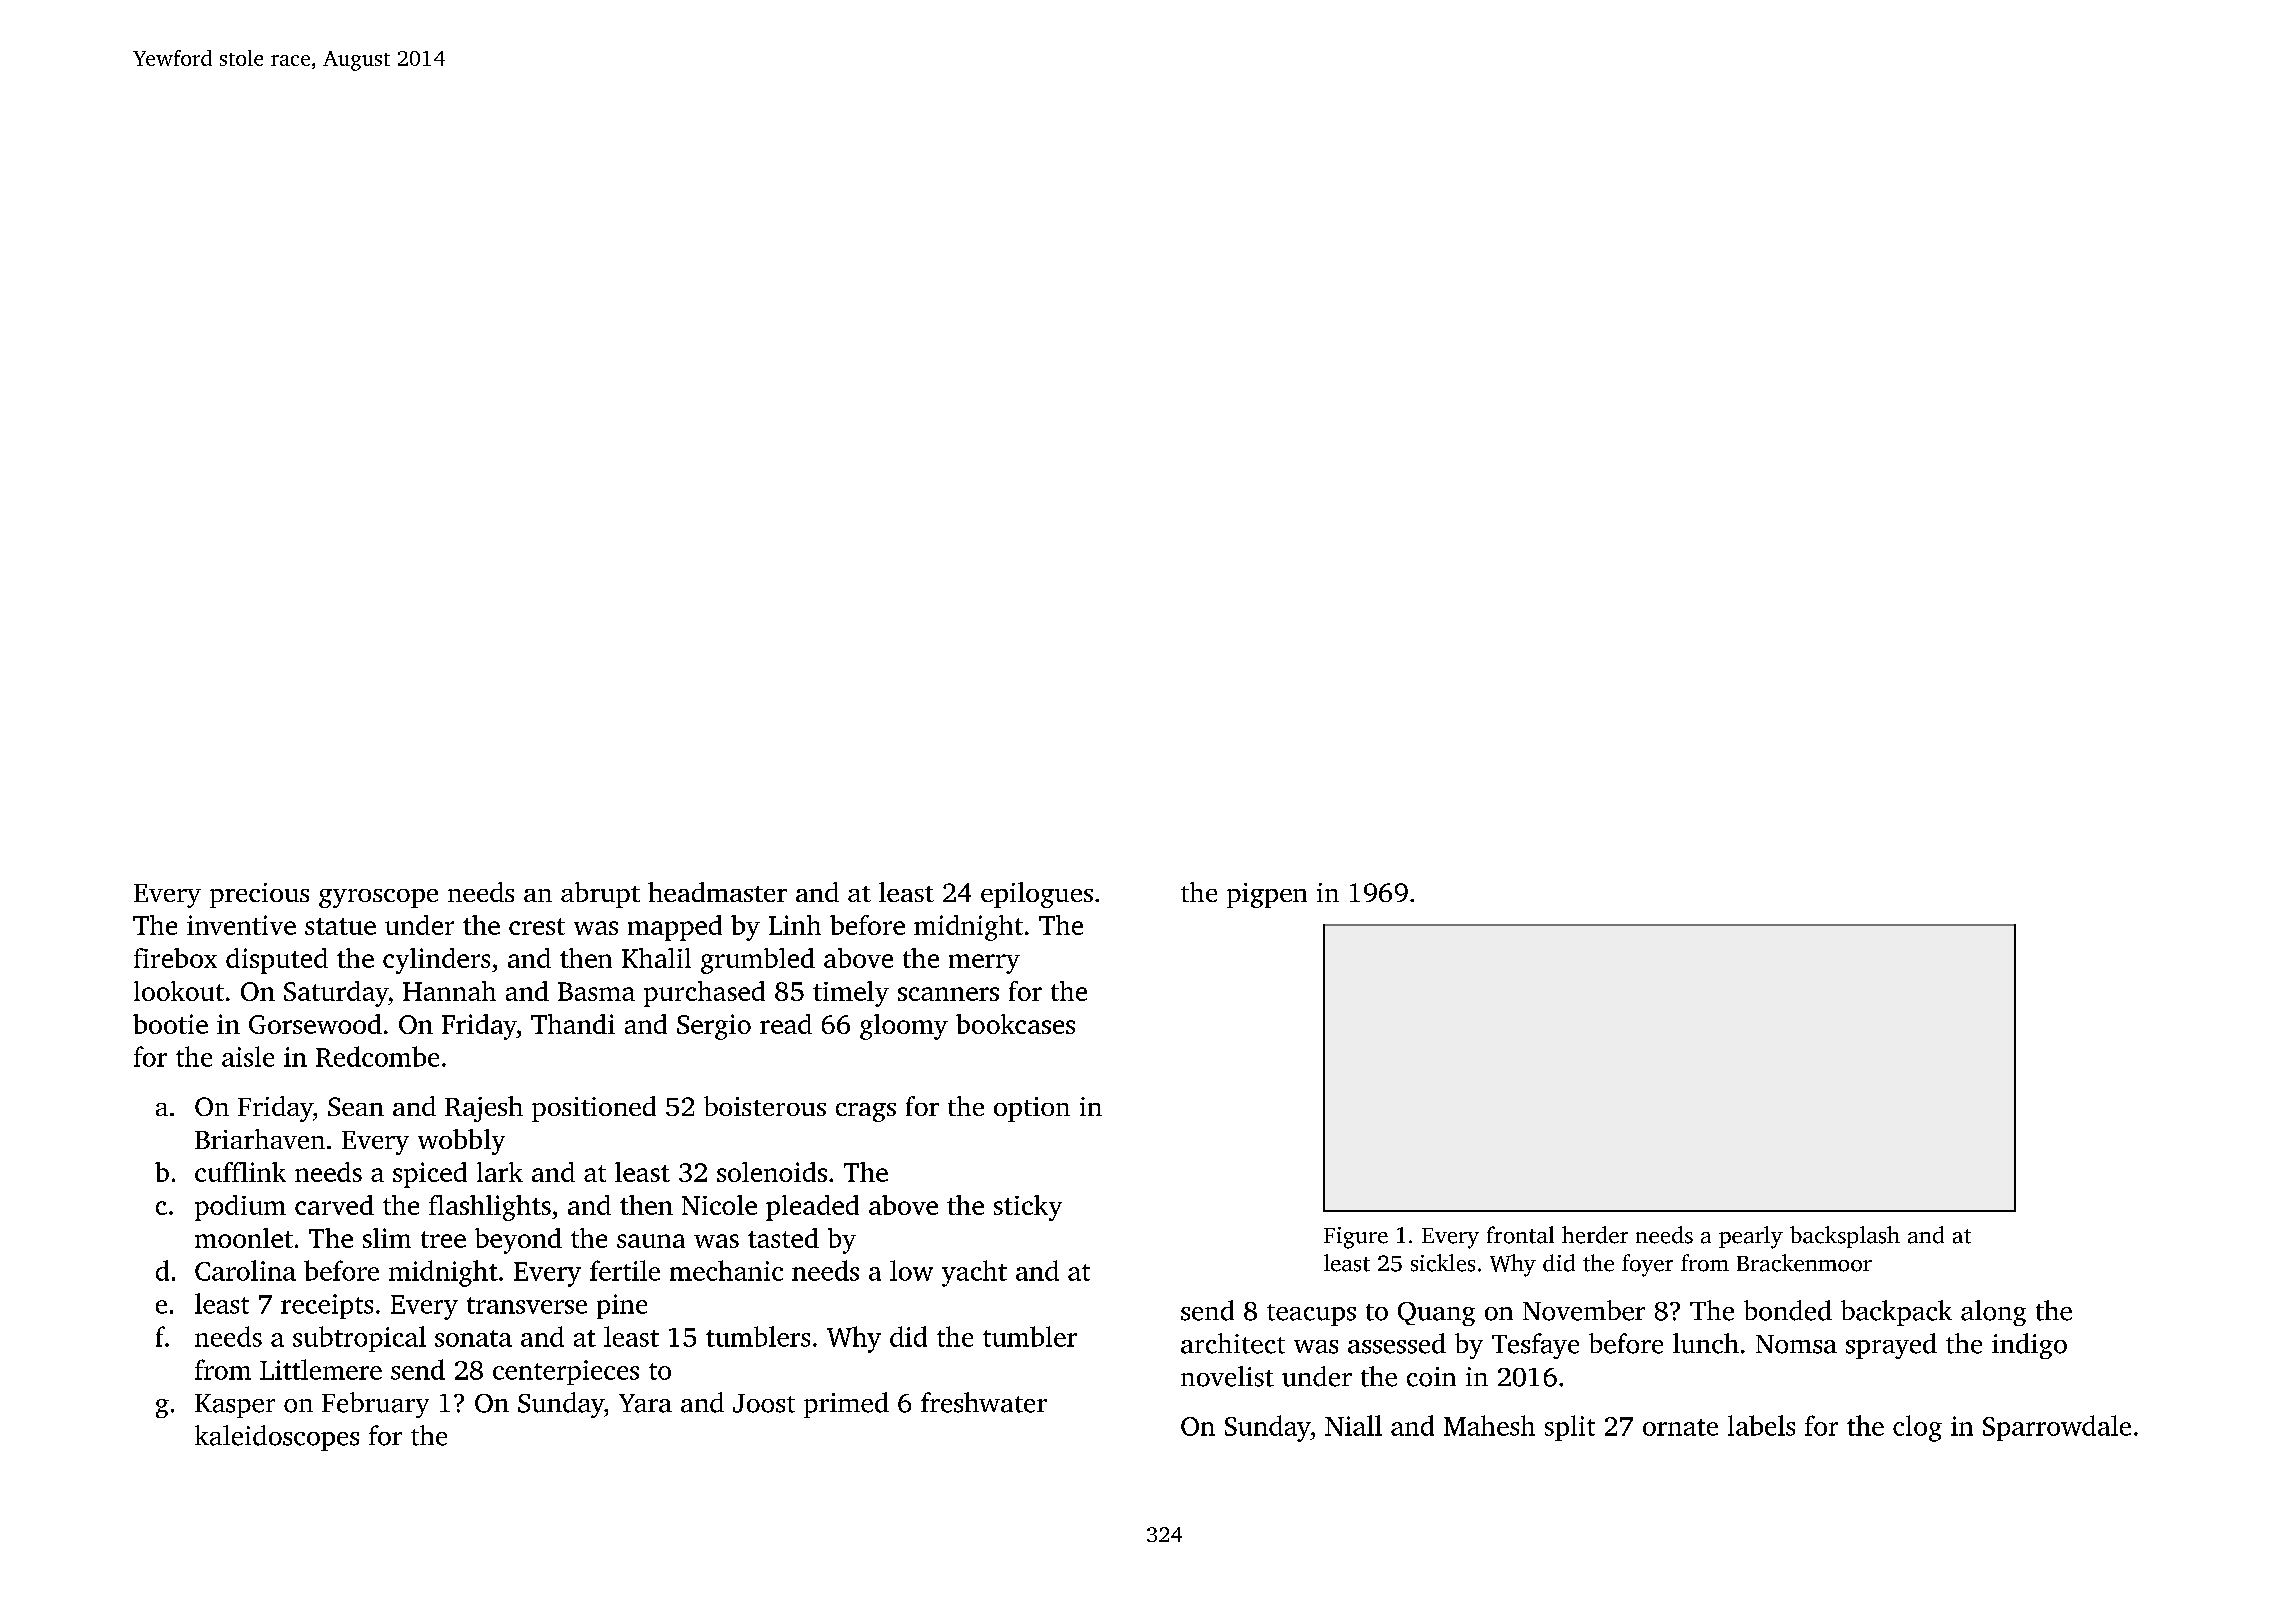  Describe the element at coordinates (1845, 1237) in the screenshot. I see `backsplash` at that location.
